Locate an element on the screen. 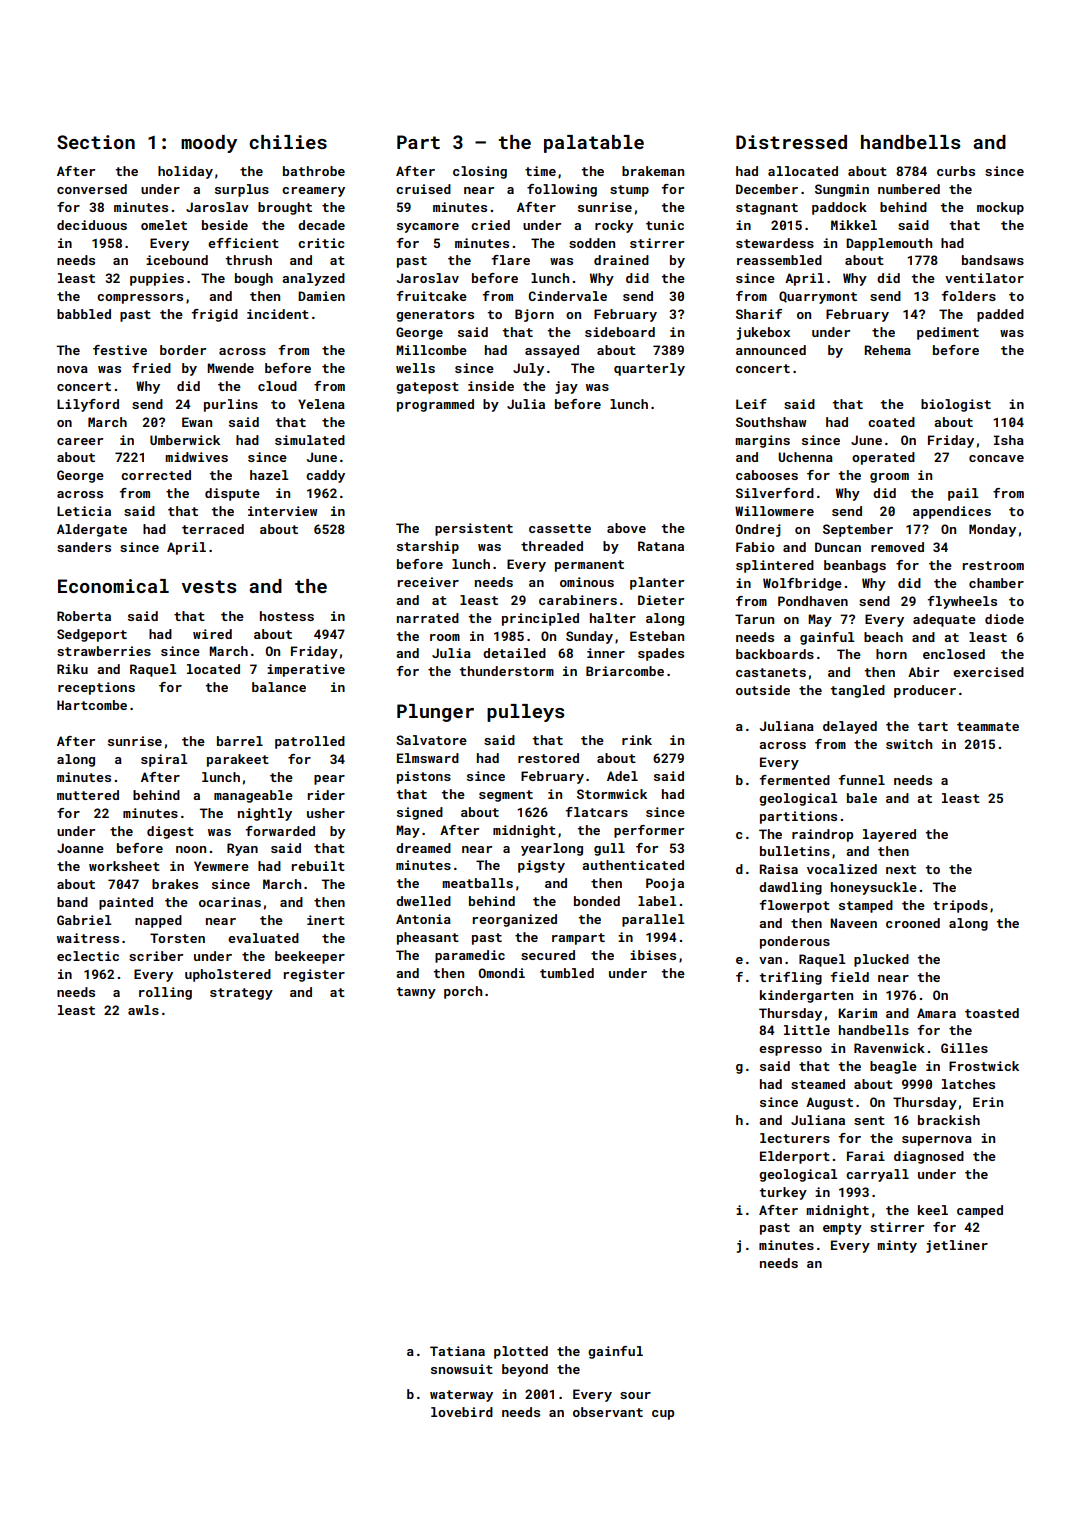 This screenshot has height=1529, width=1081. efficient is located at coordinates (243, 243).
